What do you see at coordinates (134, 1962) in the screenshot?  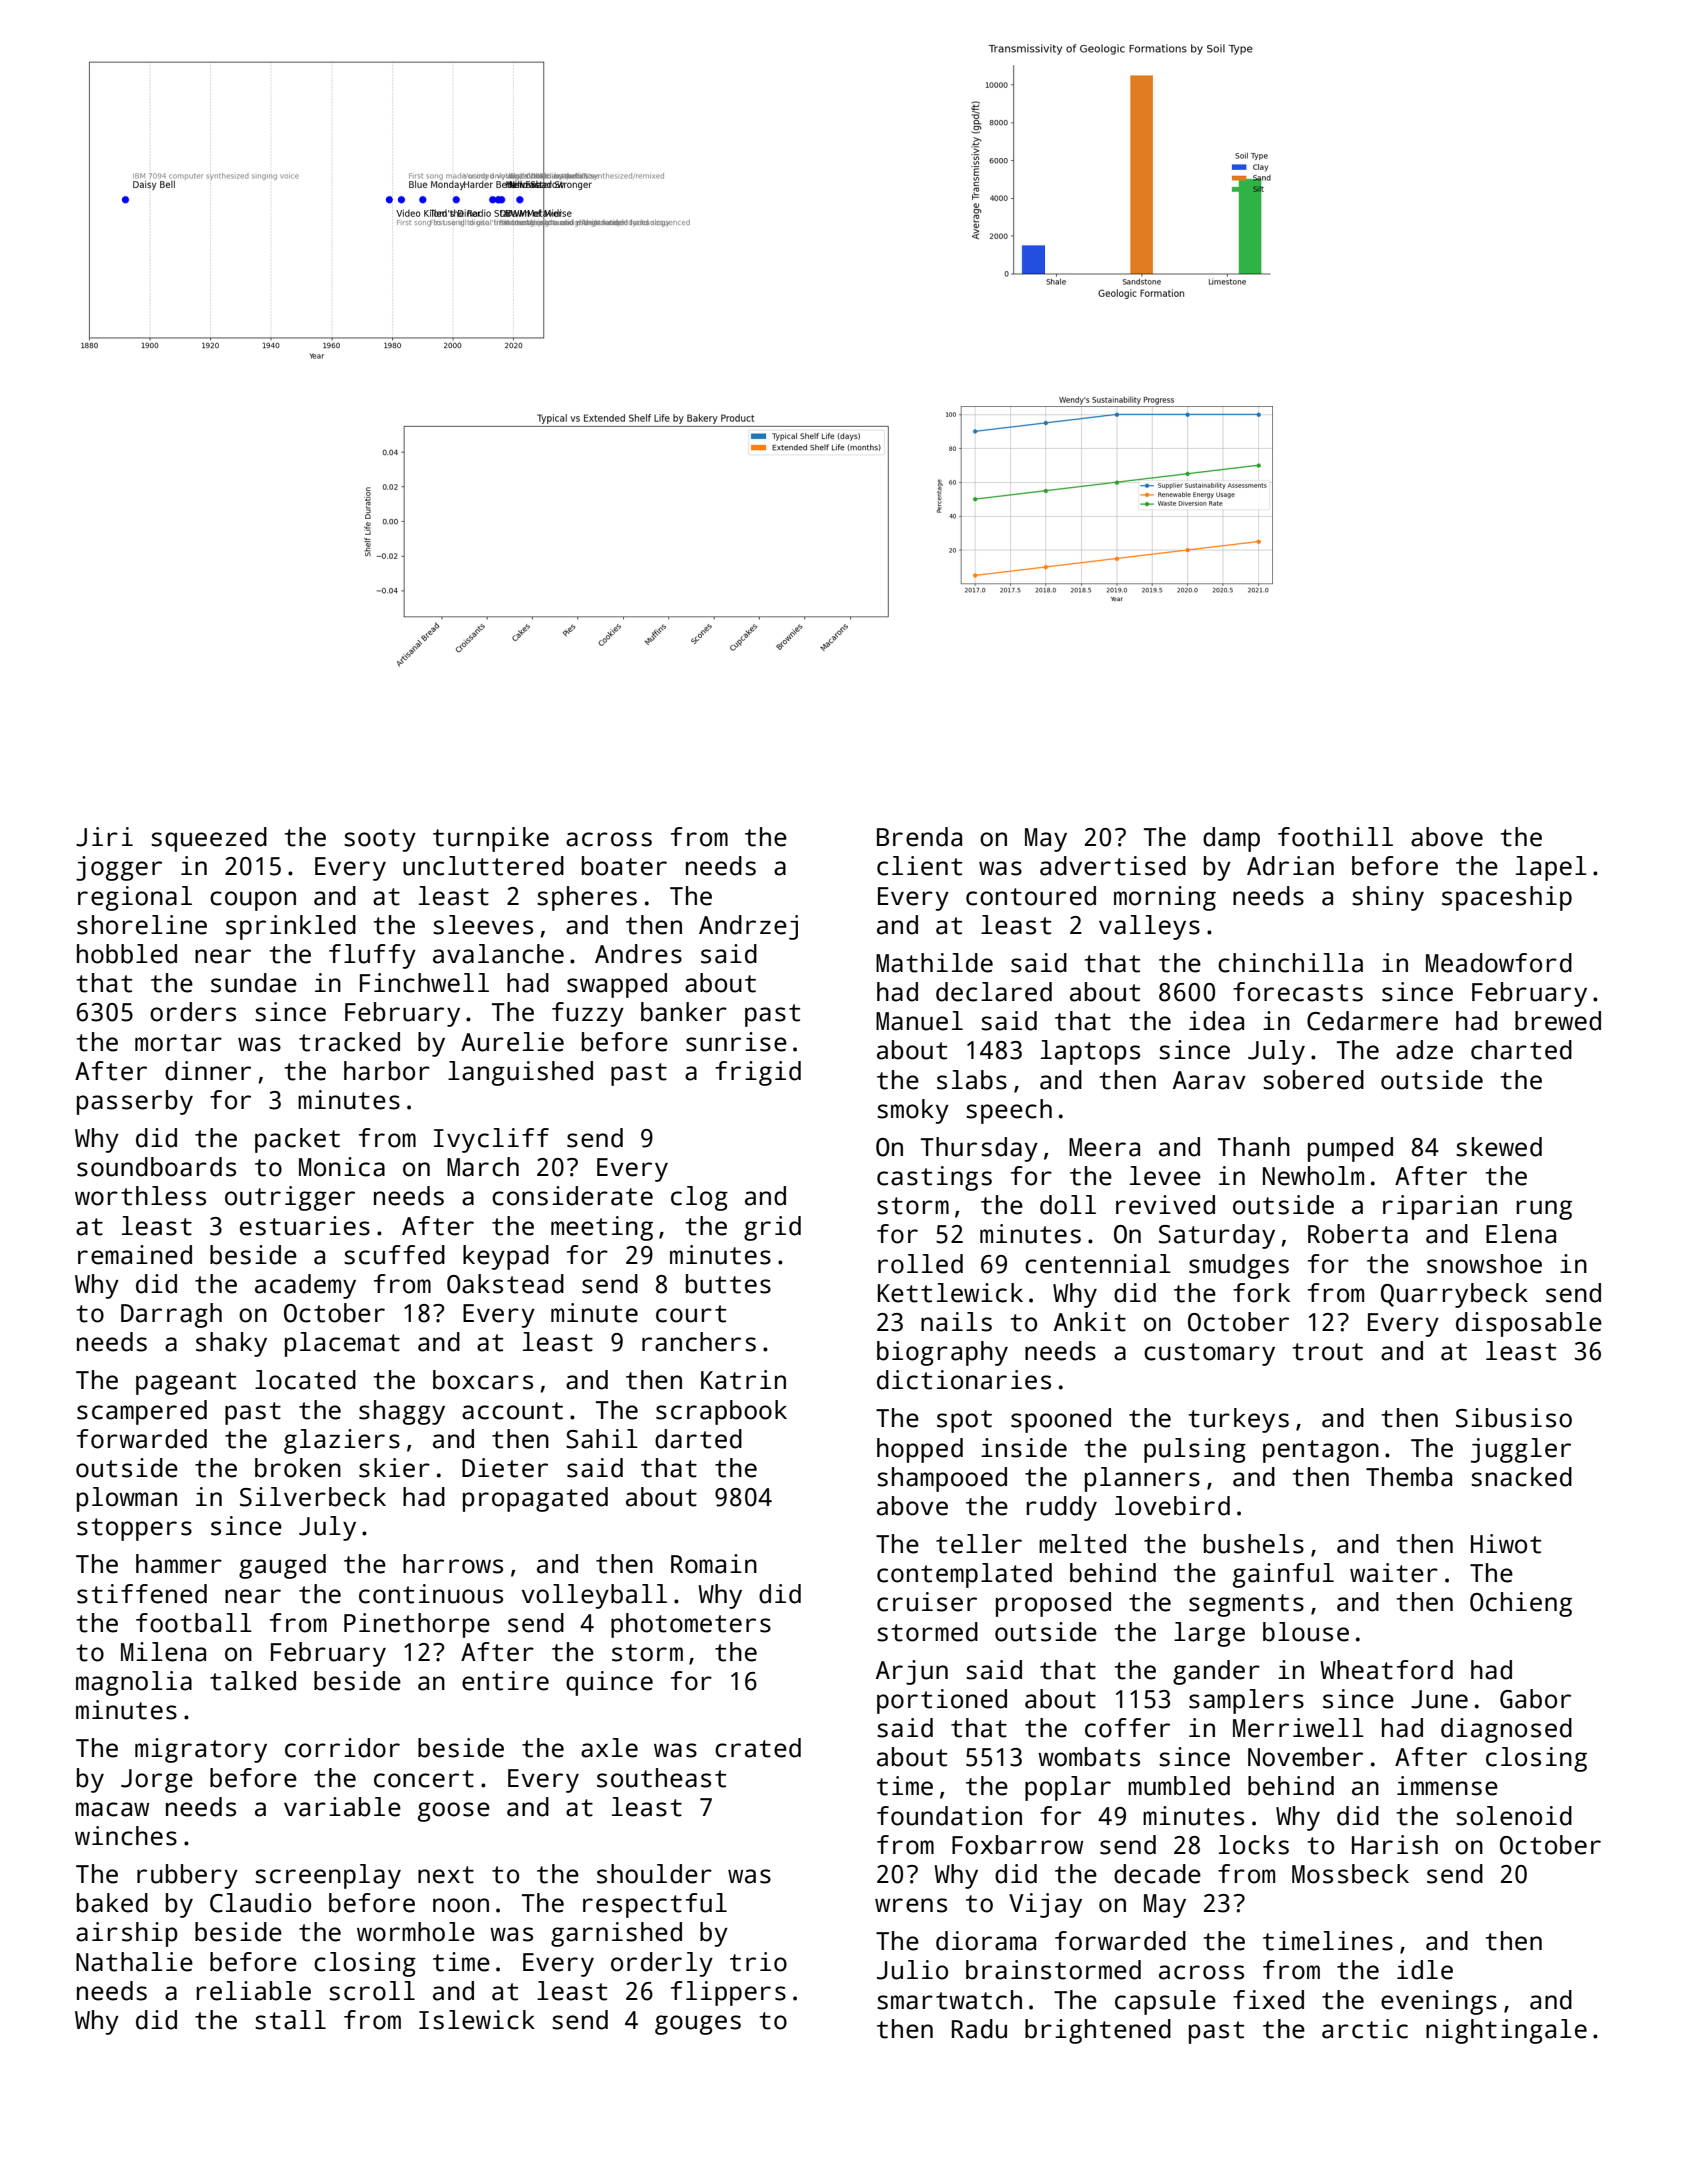 I see `Nathalie` at bounding box center [134, 1962].
